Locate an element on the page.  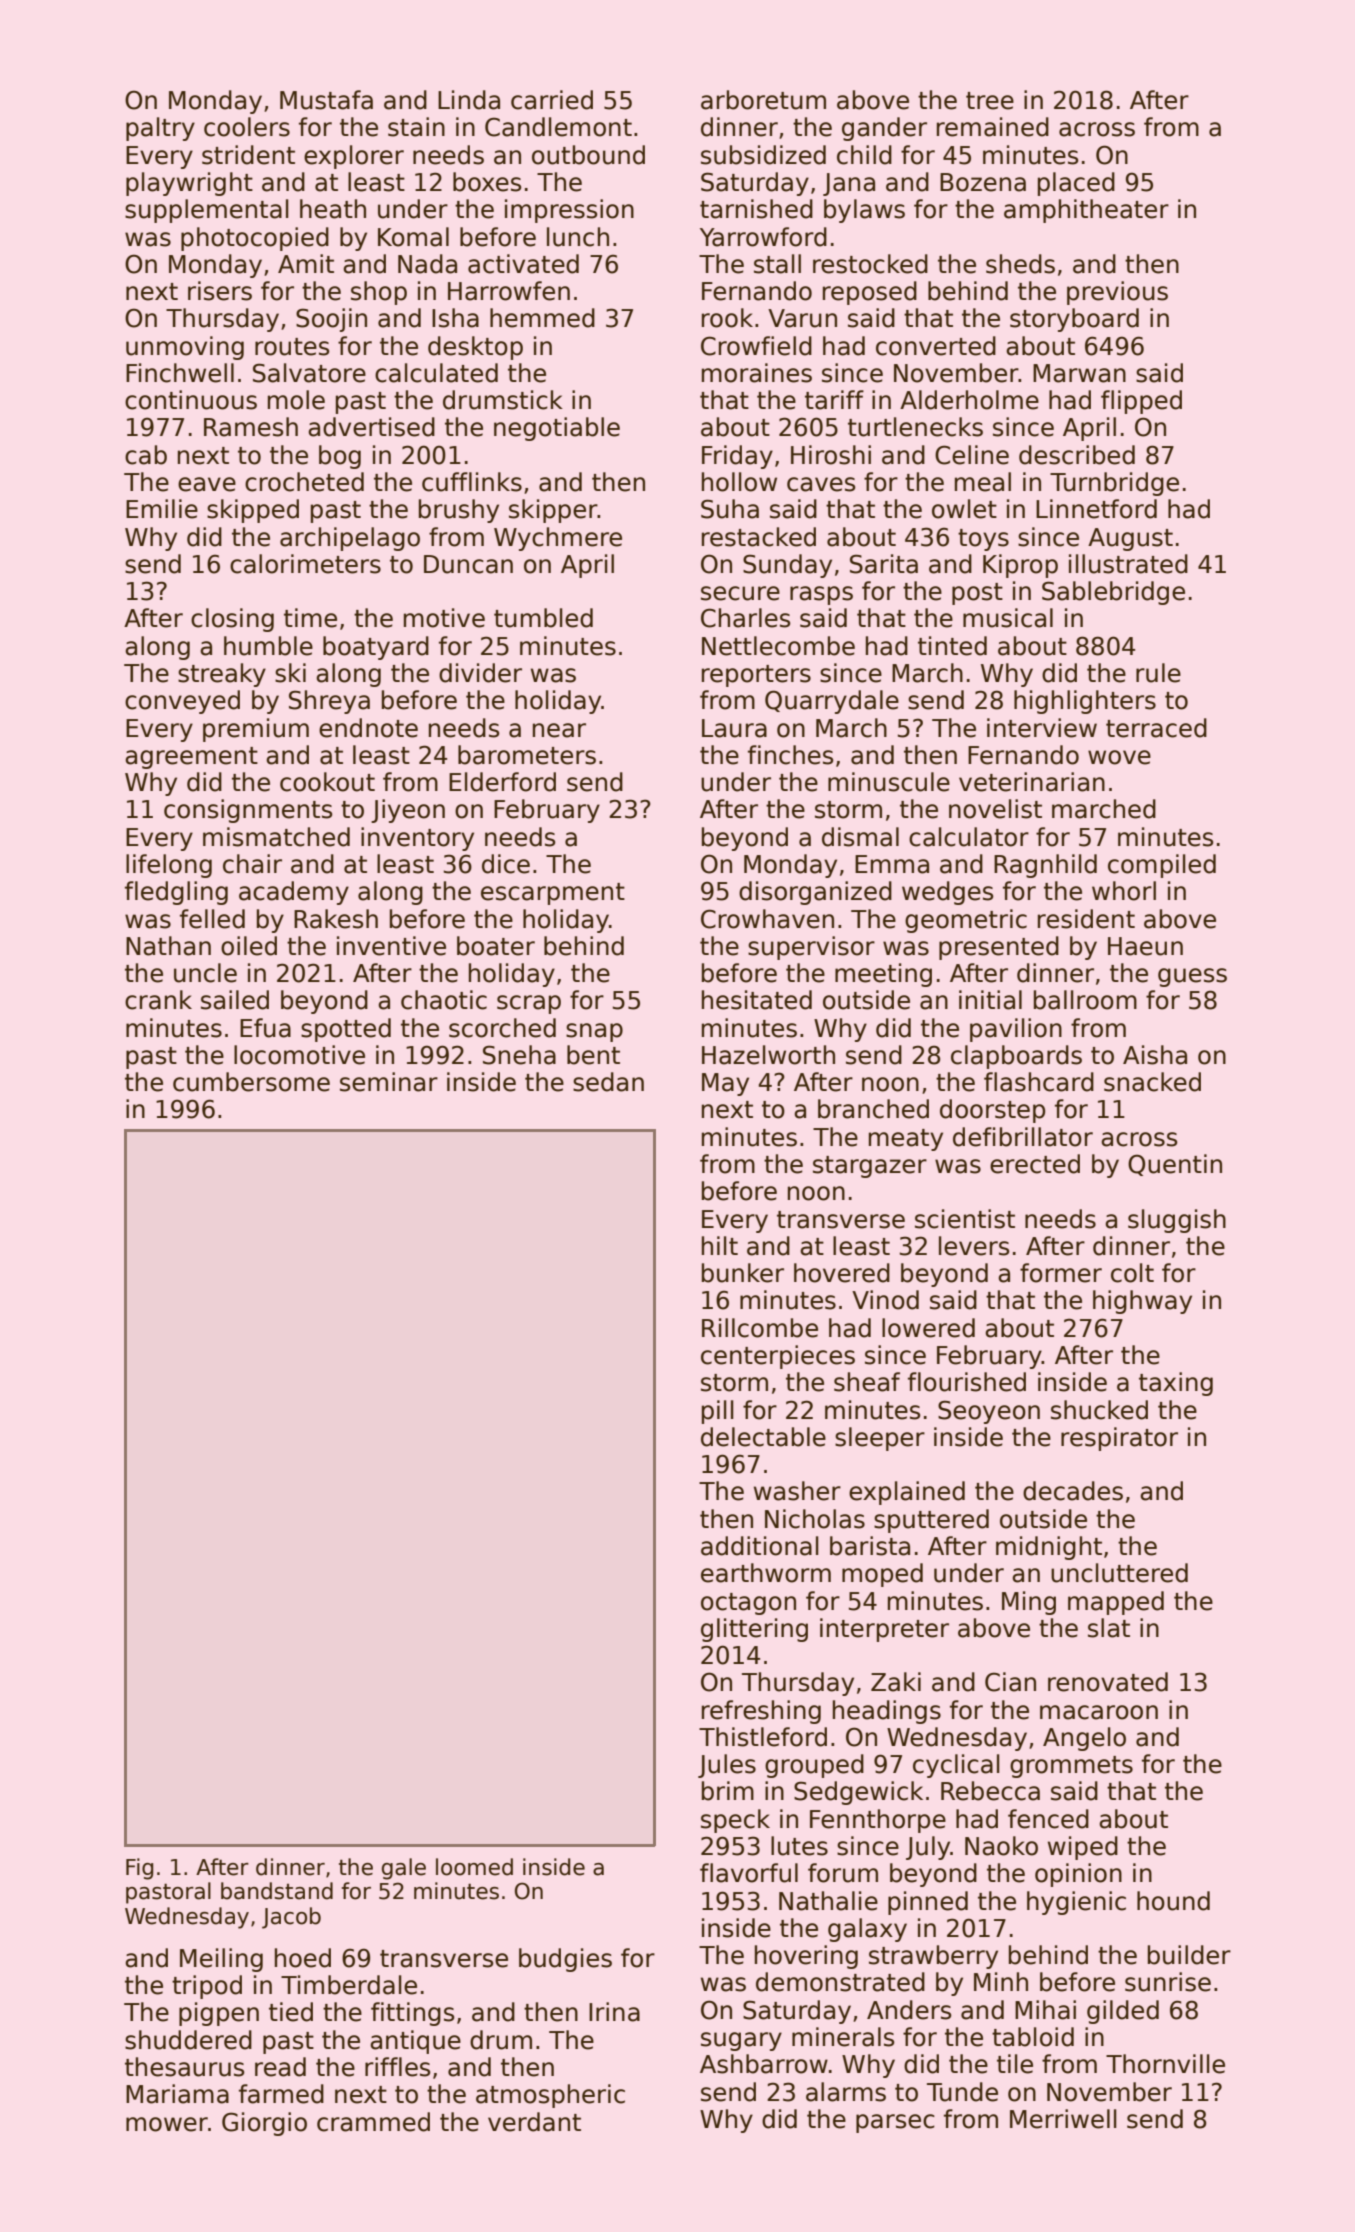
mower is located at coordinates (167, 2124).
